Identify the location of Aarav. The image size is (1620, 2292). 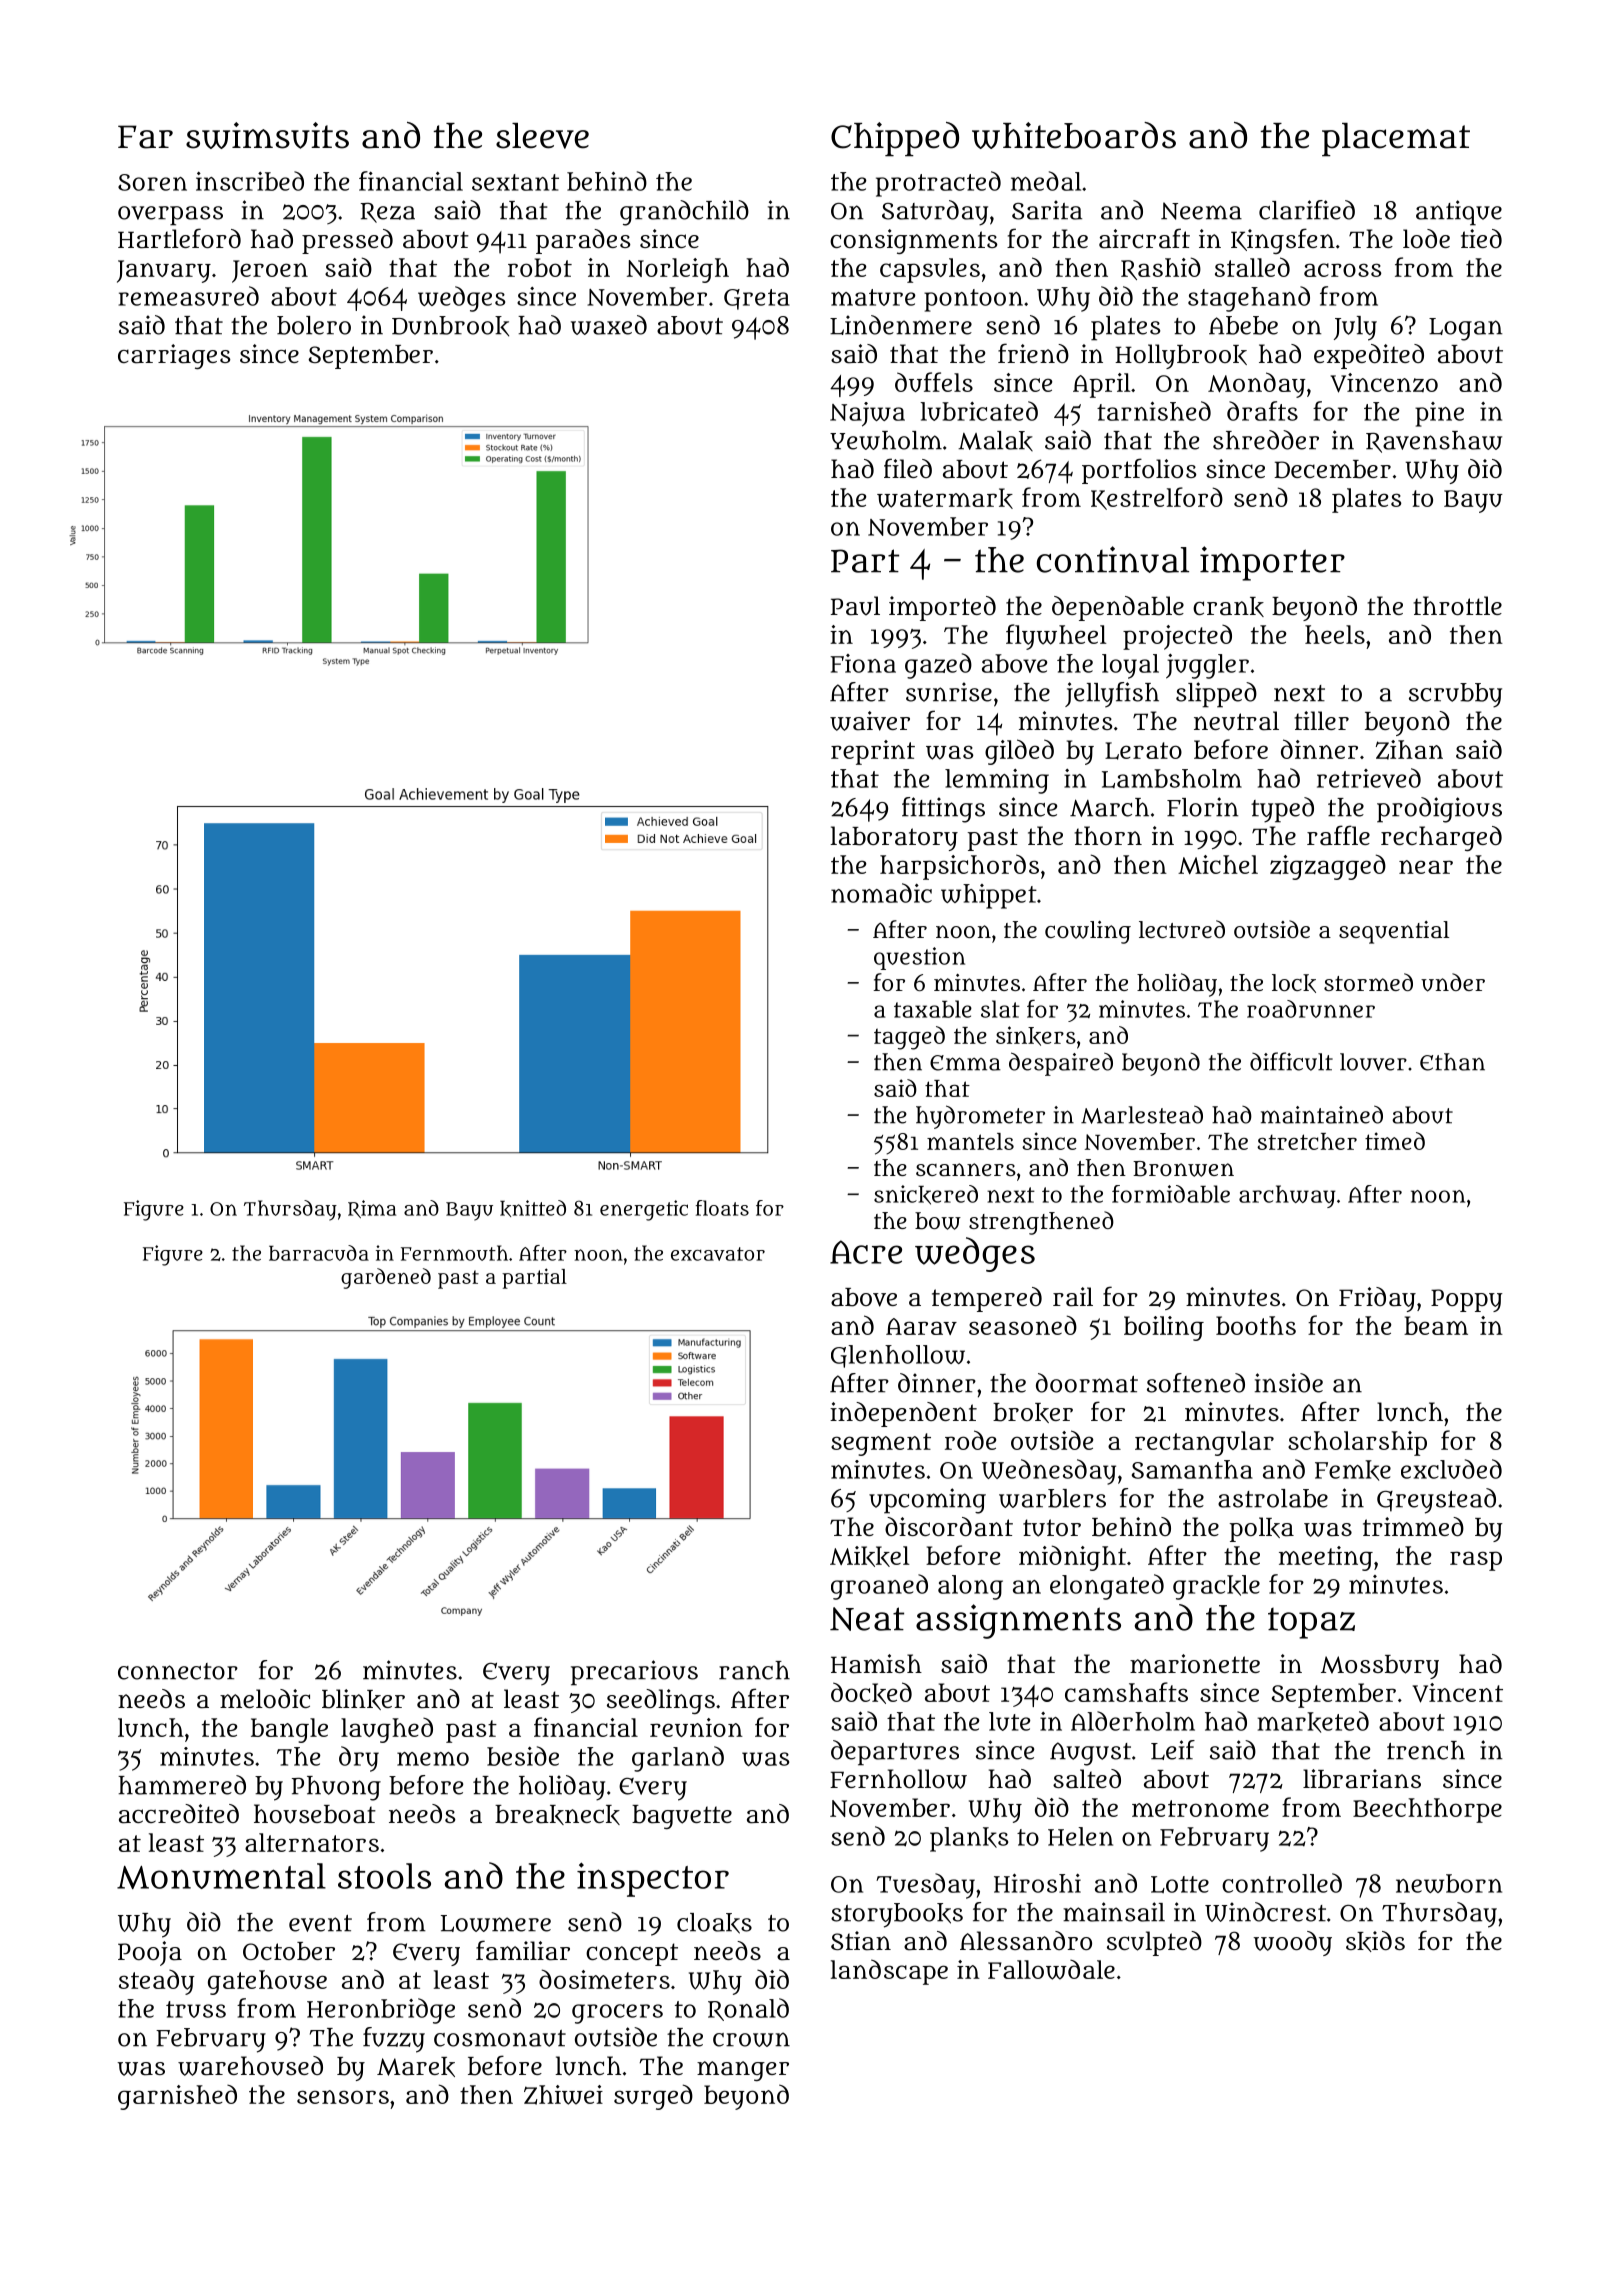
(921, 1326).
